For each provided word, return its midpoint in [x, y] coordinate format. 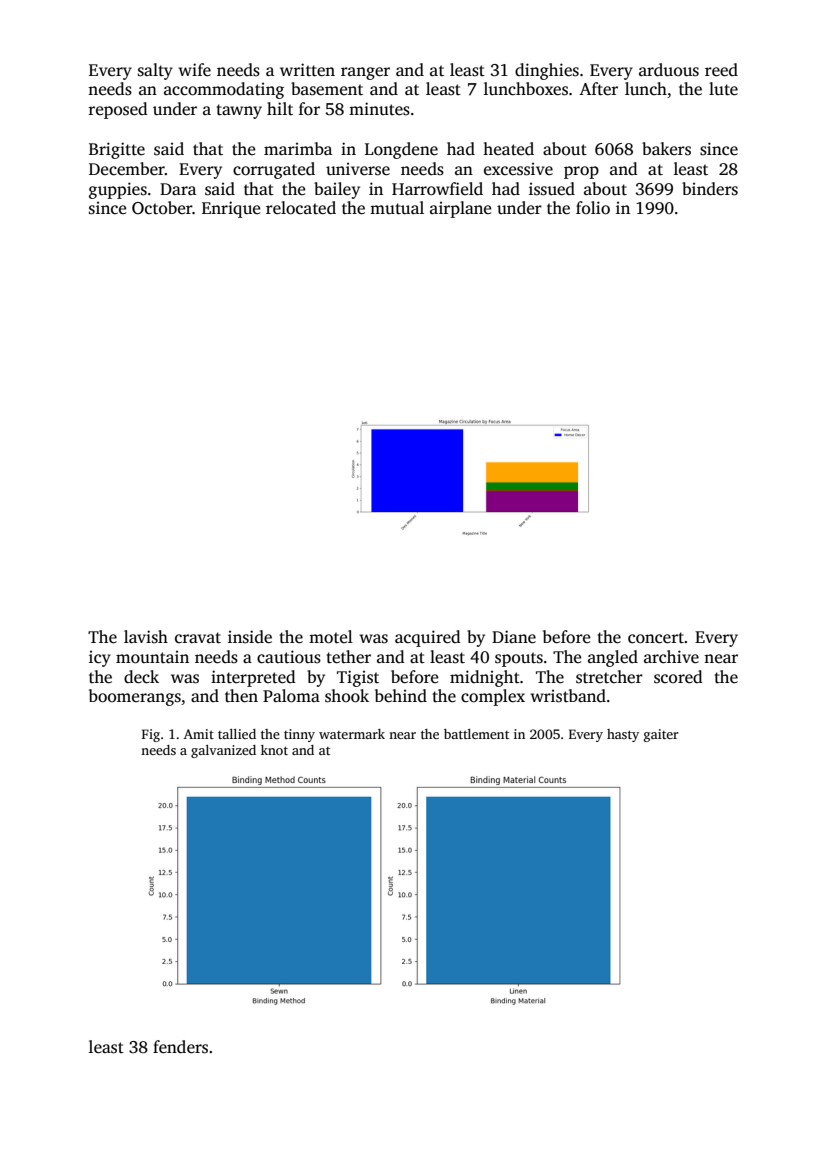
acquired [428, 638]
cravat [198, 638]
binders [710, 189]
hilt [280, 108]
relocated [301, 208]
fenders [180, 1047]
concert [656, 638]
